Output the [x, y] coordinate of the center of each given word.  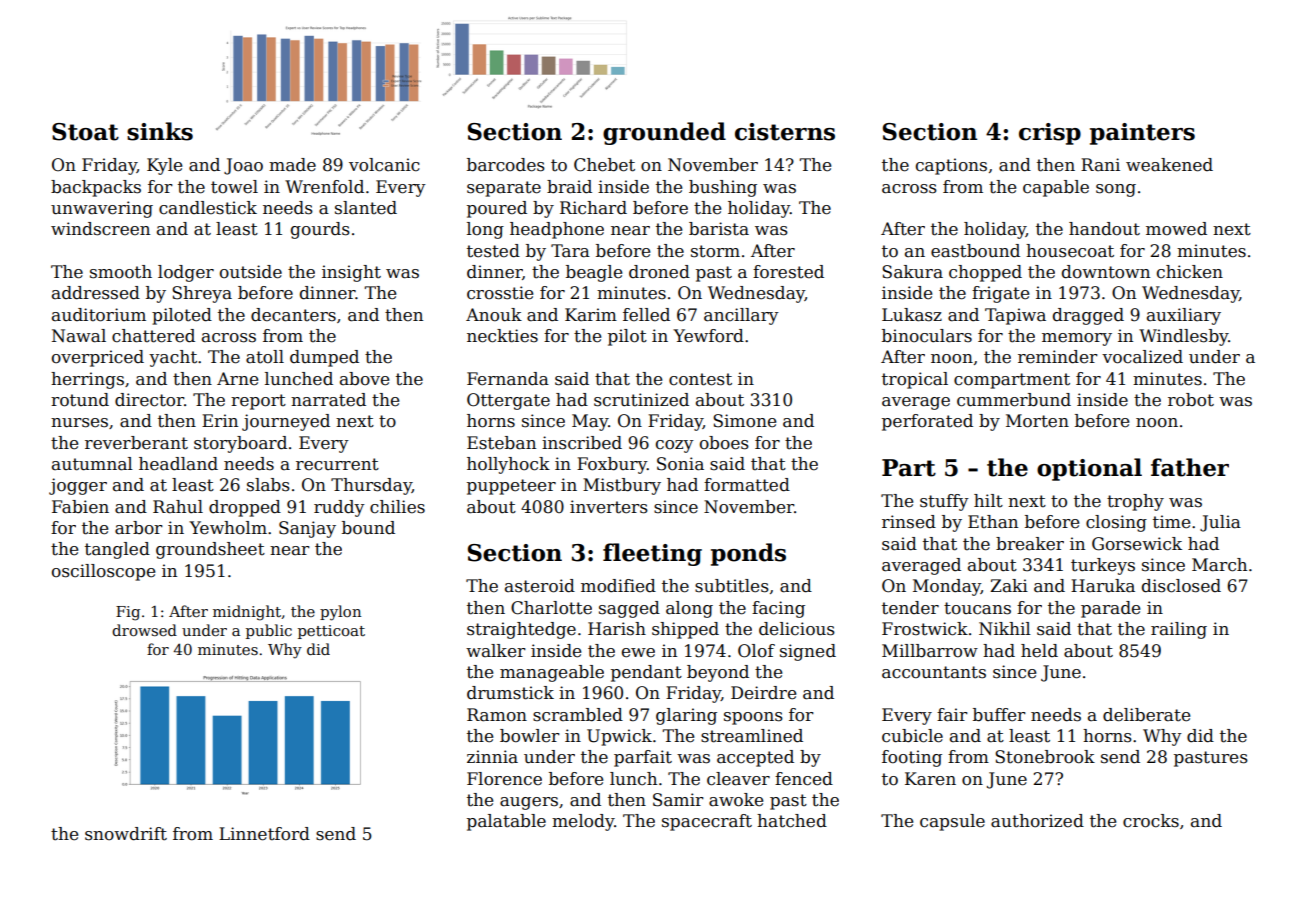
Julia [1220, 523]
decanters [293, 315]
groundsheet [210, 550]
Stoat [85, 132]
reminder [1058, 357]
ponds [748, 554]
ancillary [741, 316]
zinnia [492, 756]
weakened [1169, 165]
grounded [664, 133]
